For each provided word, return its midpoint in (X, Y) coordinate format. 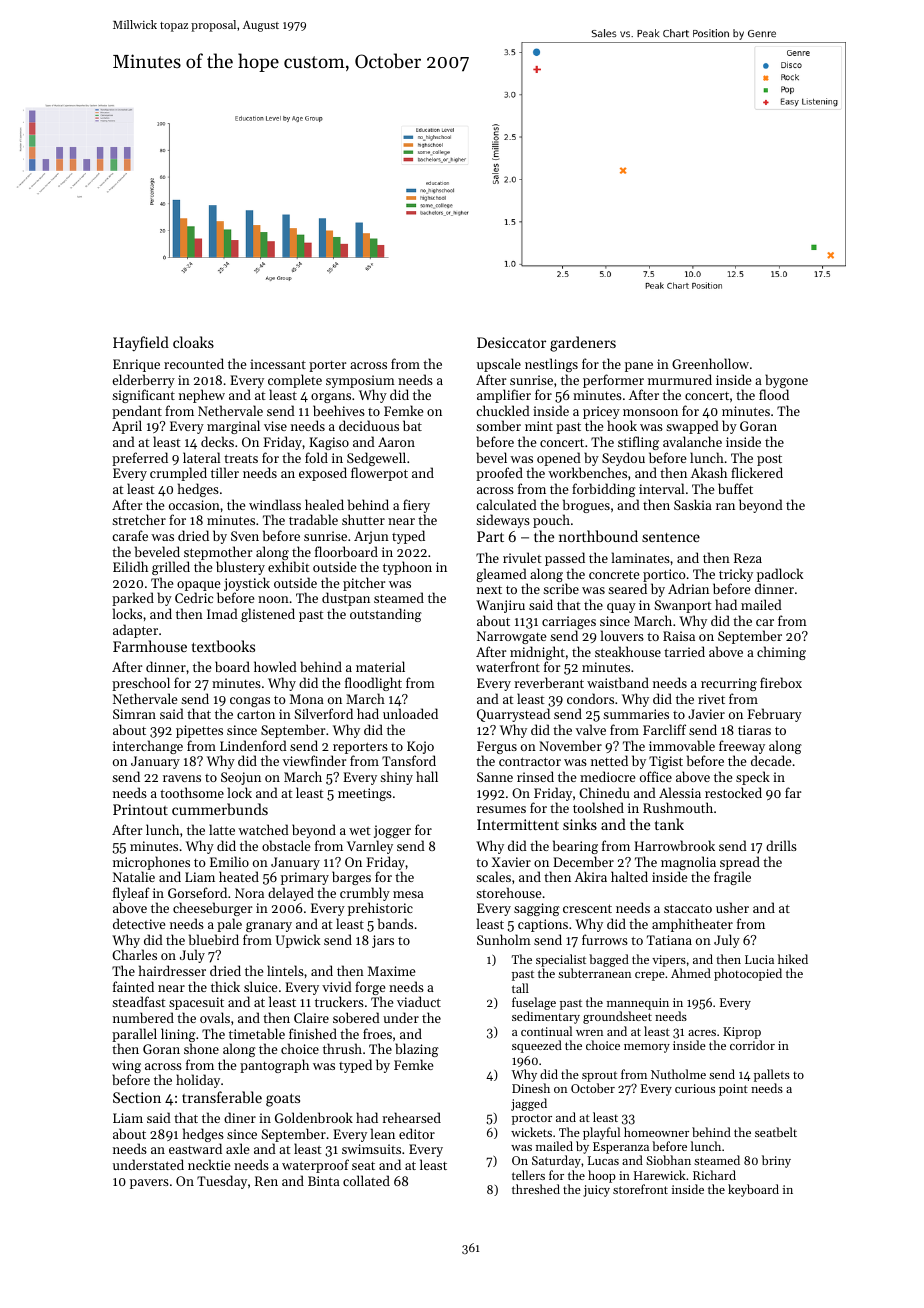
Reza (748, 558)
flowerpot (379, 474)
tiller (225, 472)
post (769, 460)
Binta (324, 1181)
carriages (569, 622)
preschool (141, 684)
